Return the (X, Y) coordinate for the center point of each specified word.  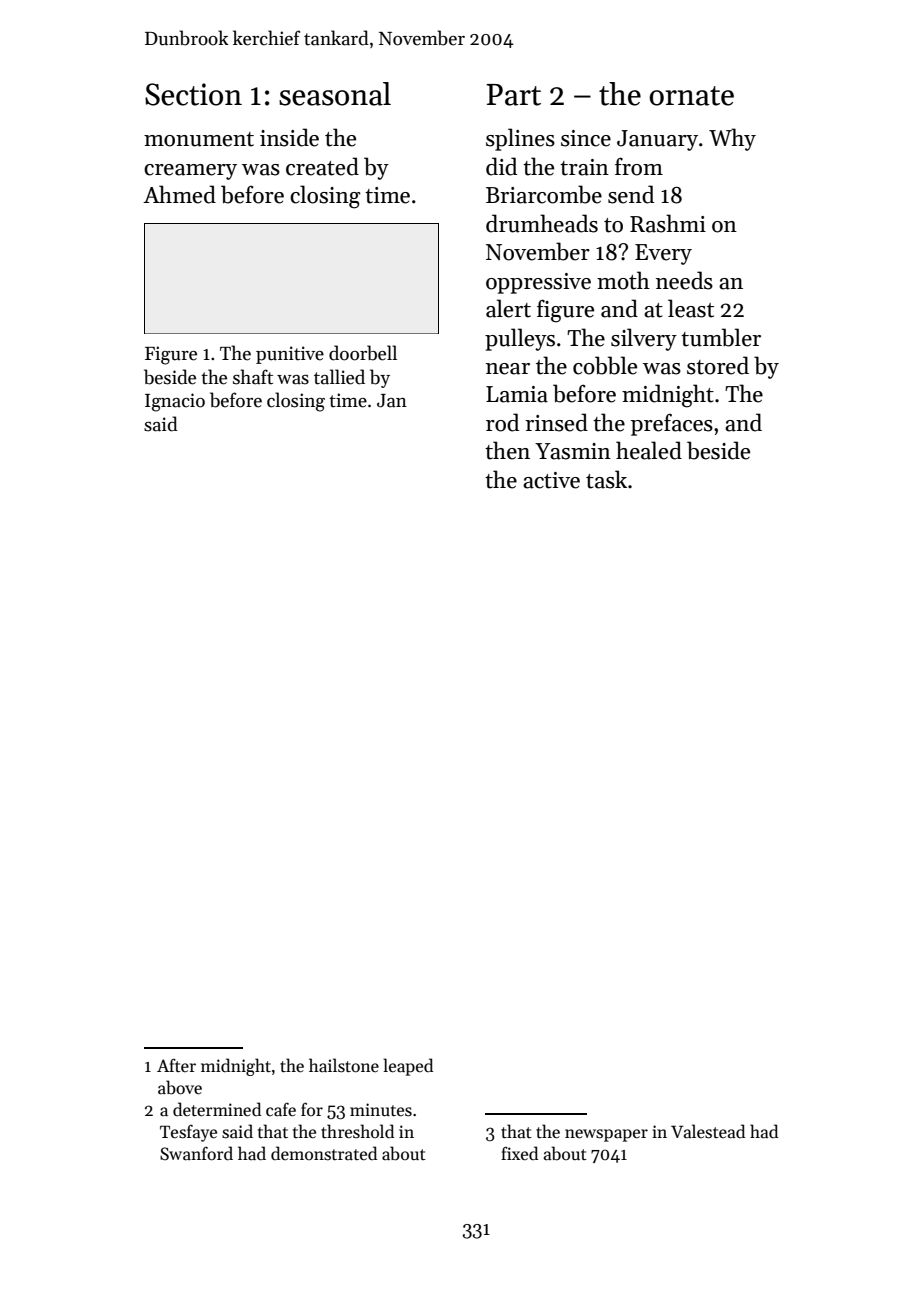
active (551, 480)
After (176, 1065)
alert (508, 308)
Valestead (708, 1131)
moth (623, 280)
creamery (190, 172)
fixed (519, 1153)
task (606, 479)
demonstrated (324, 1153)
